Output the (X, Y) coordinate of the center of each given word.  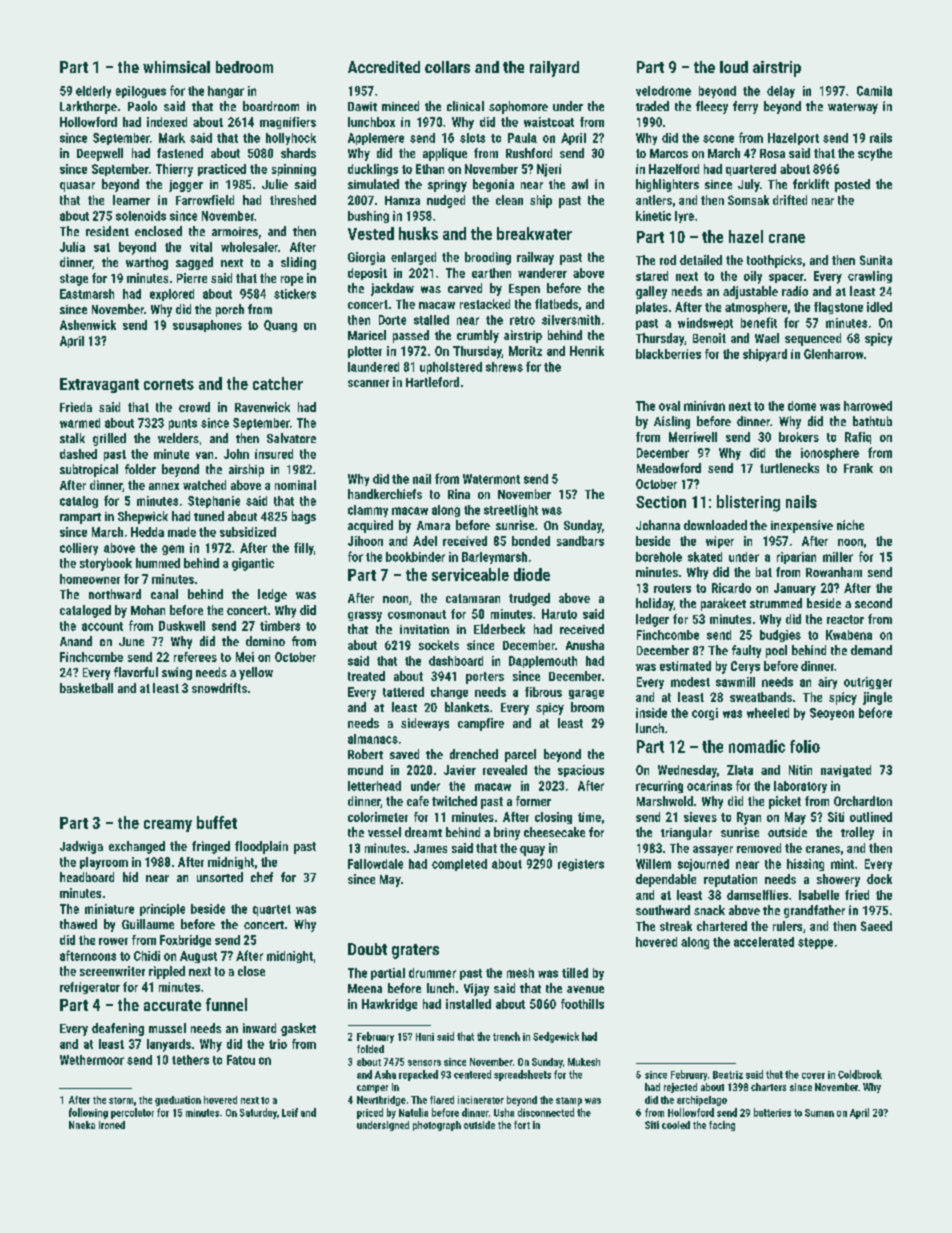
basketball (86, 688)
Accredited (384, 67)
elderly (93, 92)
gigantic (253, 564)
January (795, 589)
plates (652, 308)
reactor (845, 619)
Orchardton (863, 801)
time (589, 817)
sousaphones (207, 326)
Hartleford (432, 382)
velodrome (663, 91)
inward (259, 1028)
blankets (467, 707)
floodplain (261, 847)
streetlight (511, 511)
